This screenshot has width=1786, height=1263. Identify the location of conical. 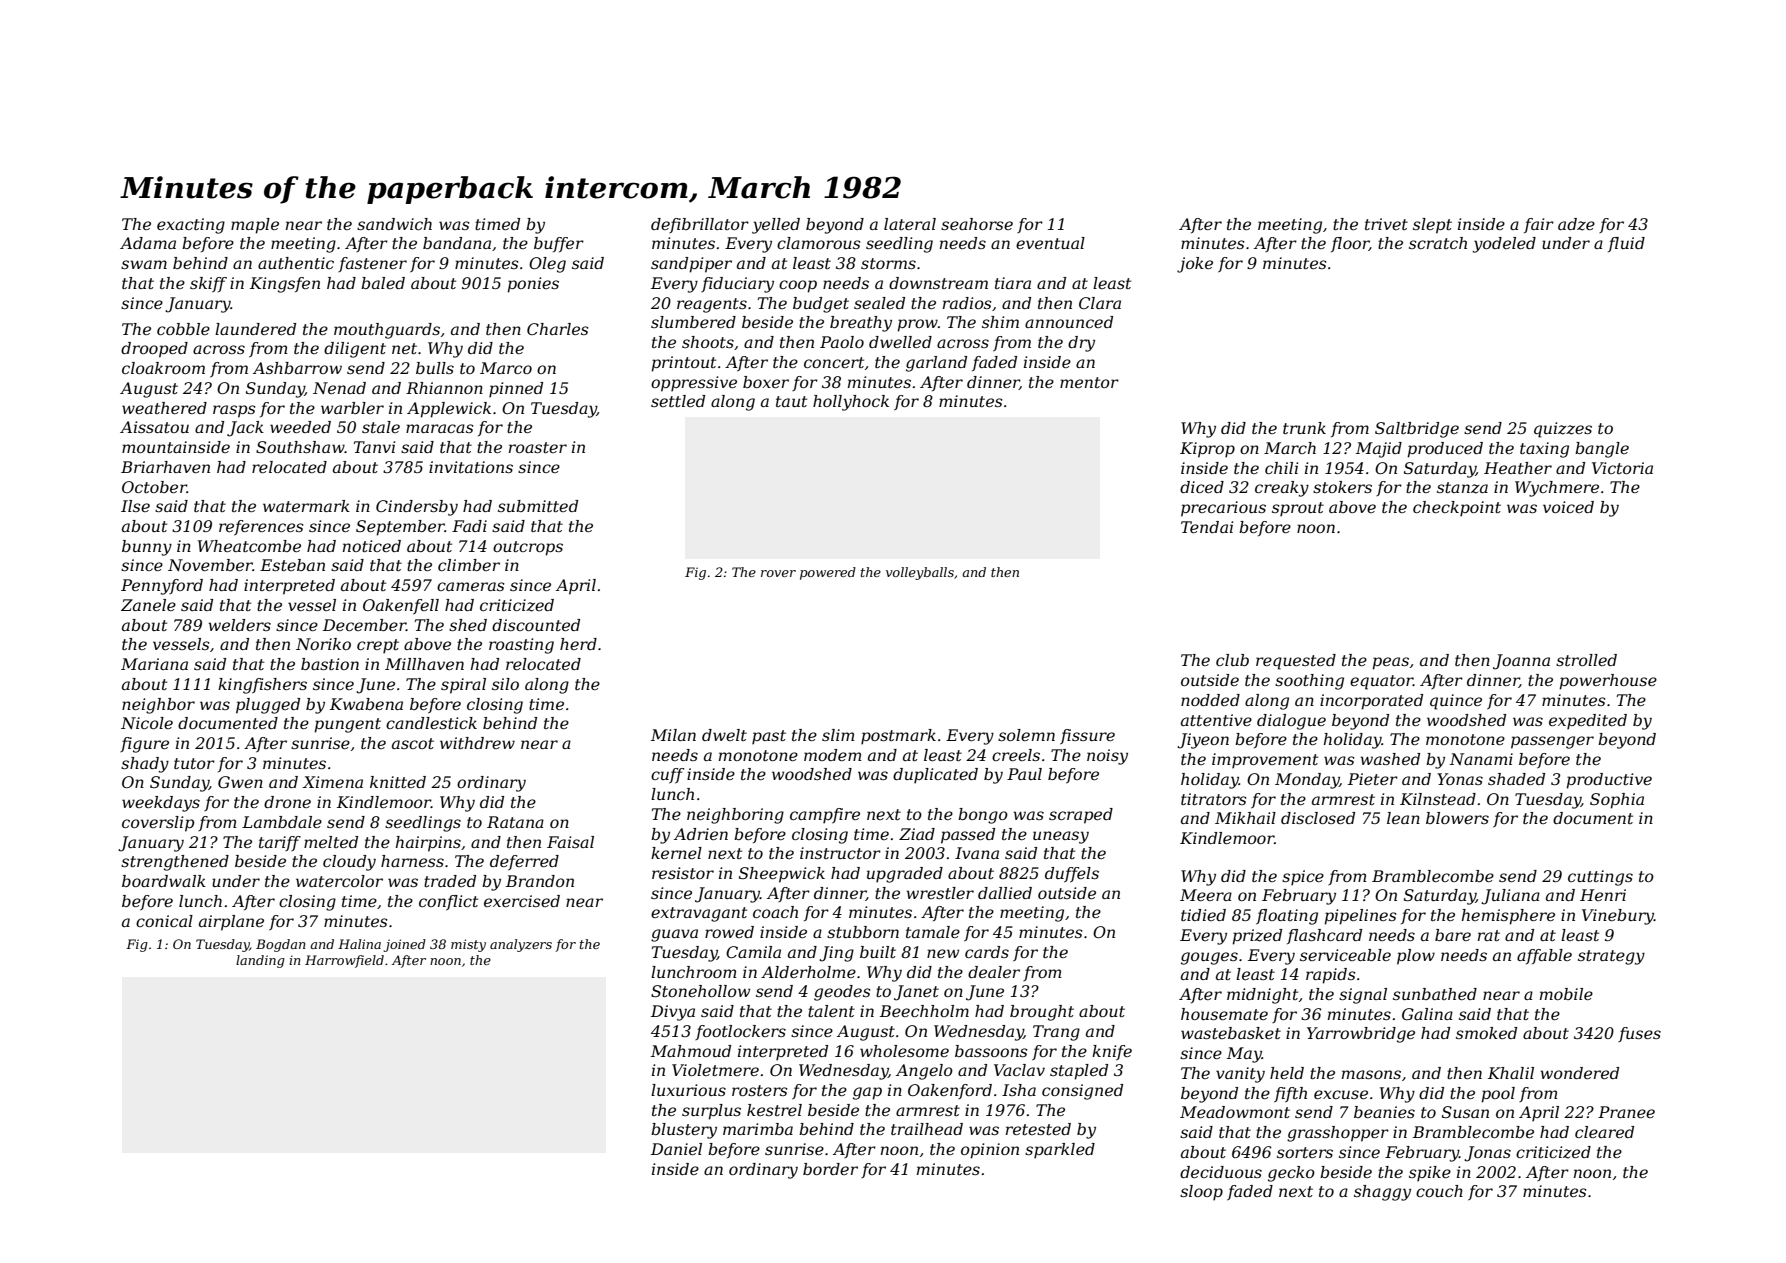
(164, 921).
